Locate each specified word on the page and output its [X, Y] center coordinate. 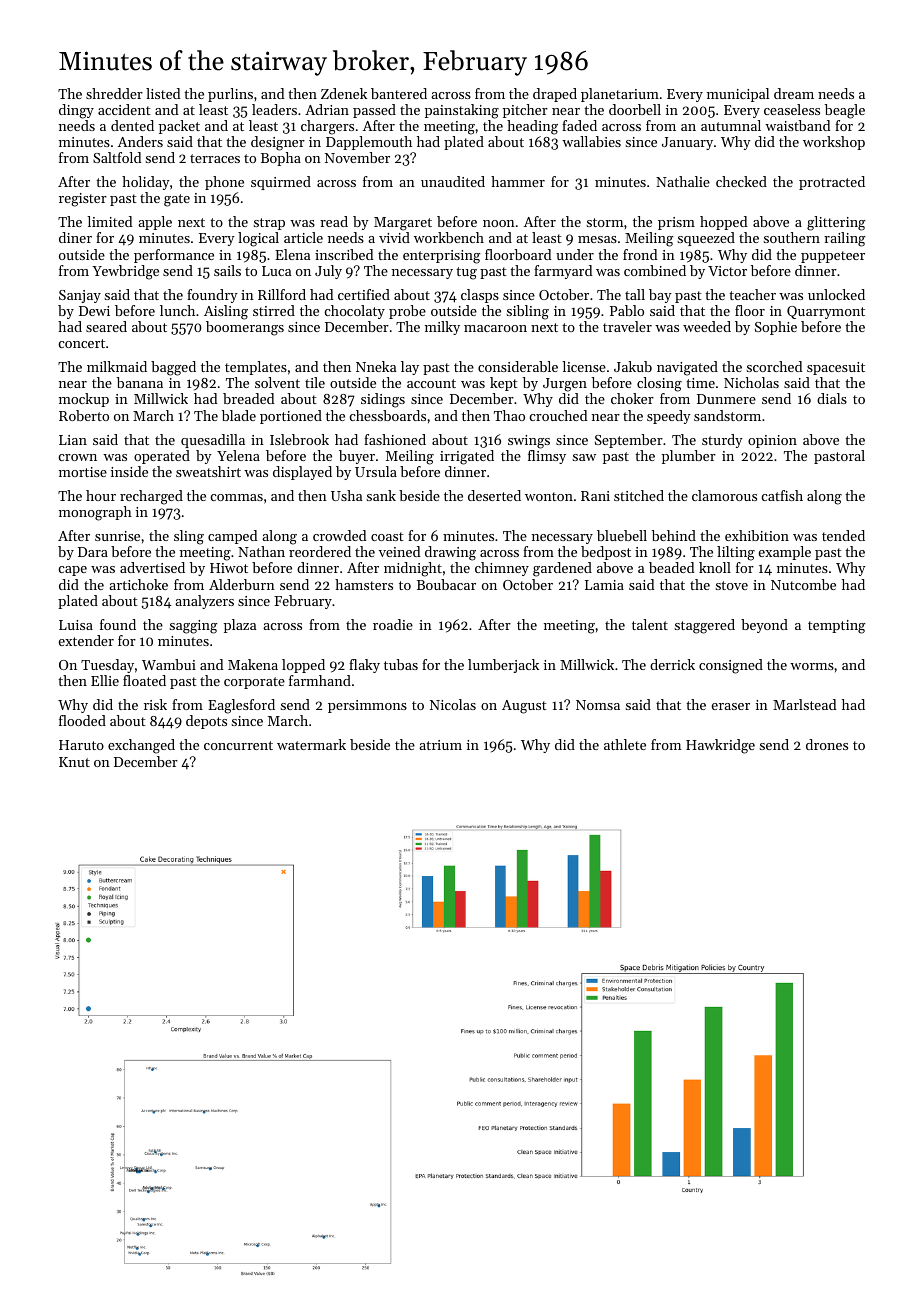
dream [794, 93]
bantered [399, 93]
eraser [731, 706]
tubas [401, 664]
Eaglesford [241, 706]
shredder [114, 93]
